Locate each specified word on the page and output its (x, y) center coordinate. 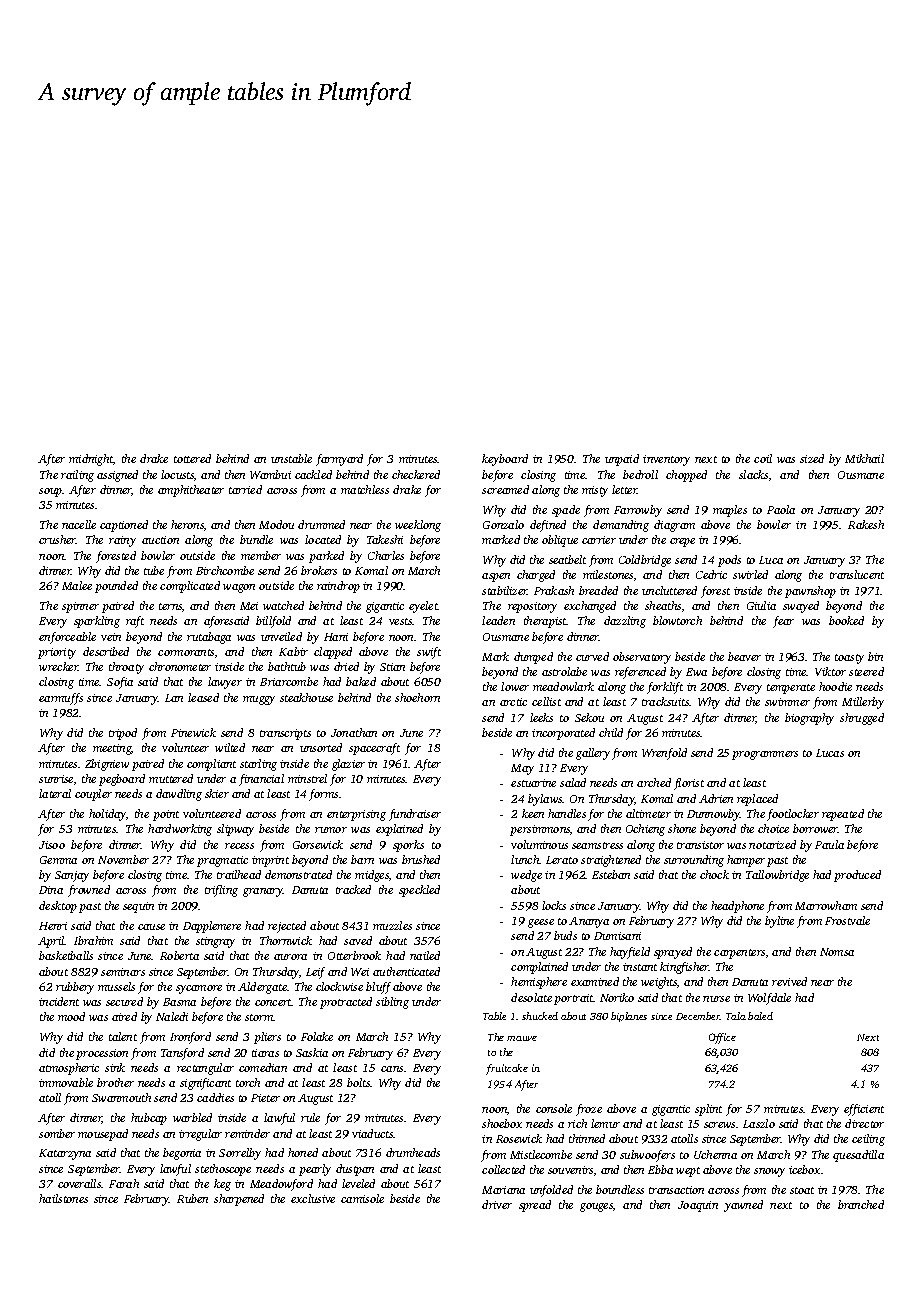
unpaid (622, 460)
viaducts (373, 1133)
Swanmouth (121, 1097)
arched (654, 782)
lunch (525, 859)
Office (722, 1038)
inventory (666, 460)
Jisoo (52, 845)
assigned (117, 476)
